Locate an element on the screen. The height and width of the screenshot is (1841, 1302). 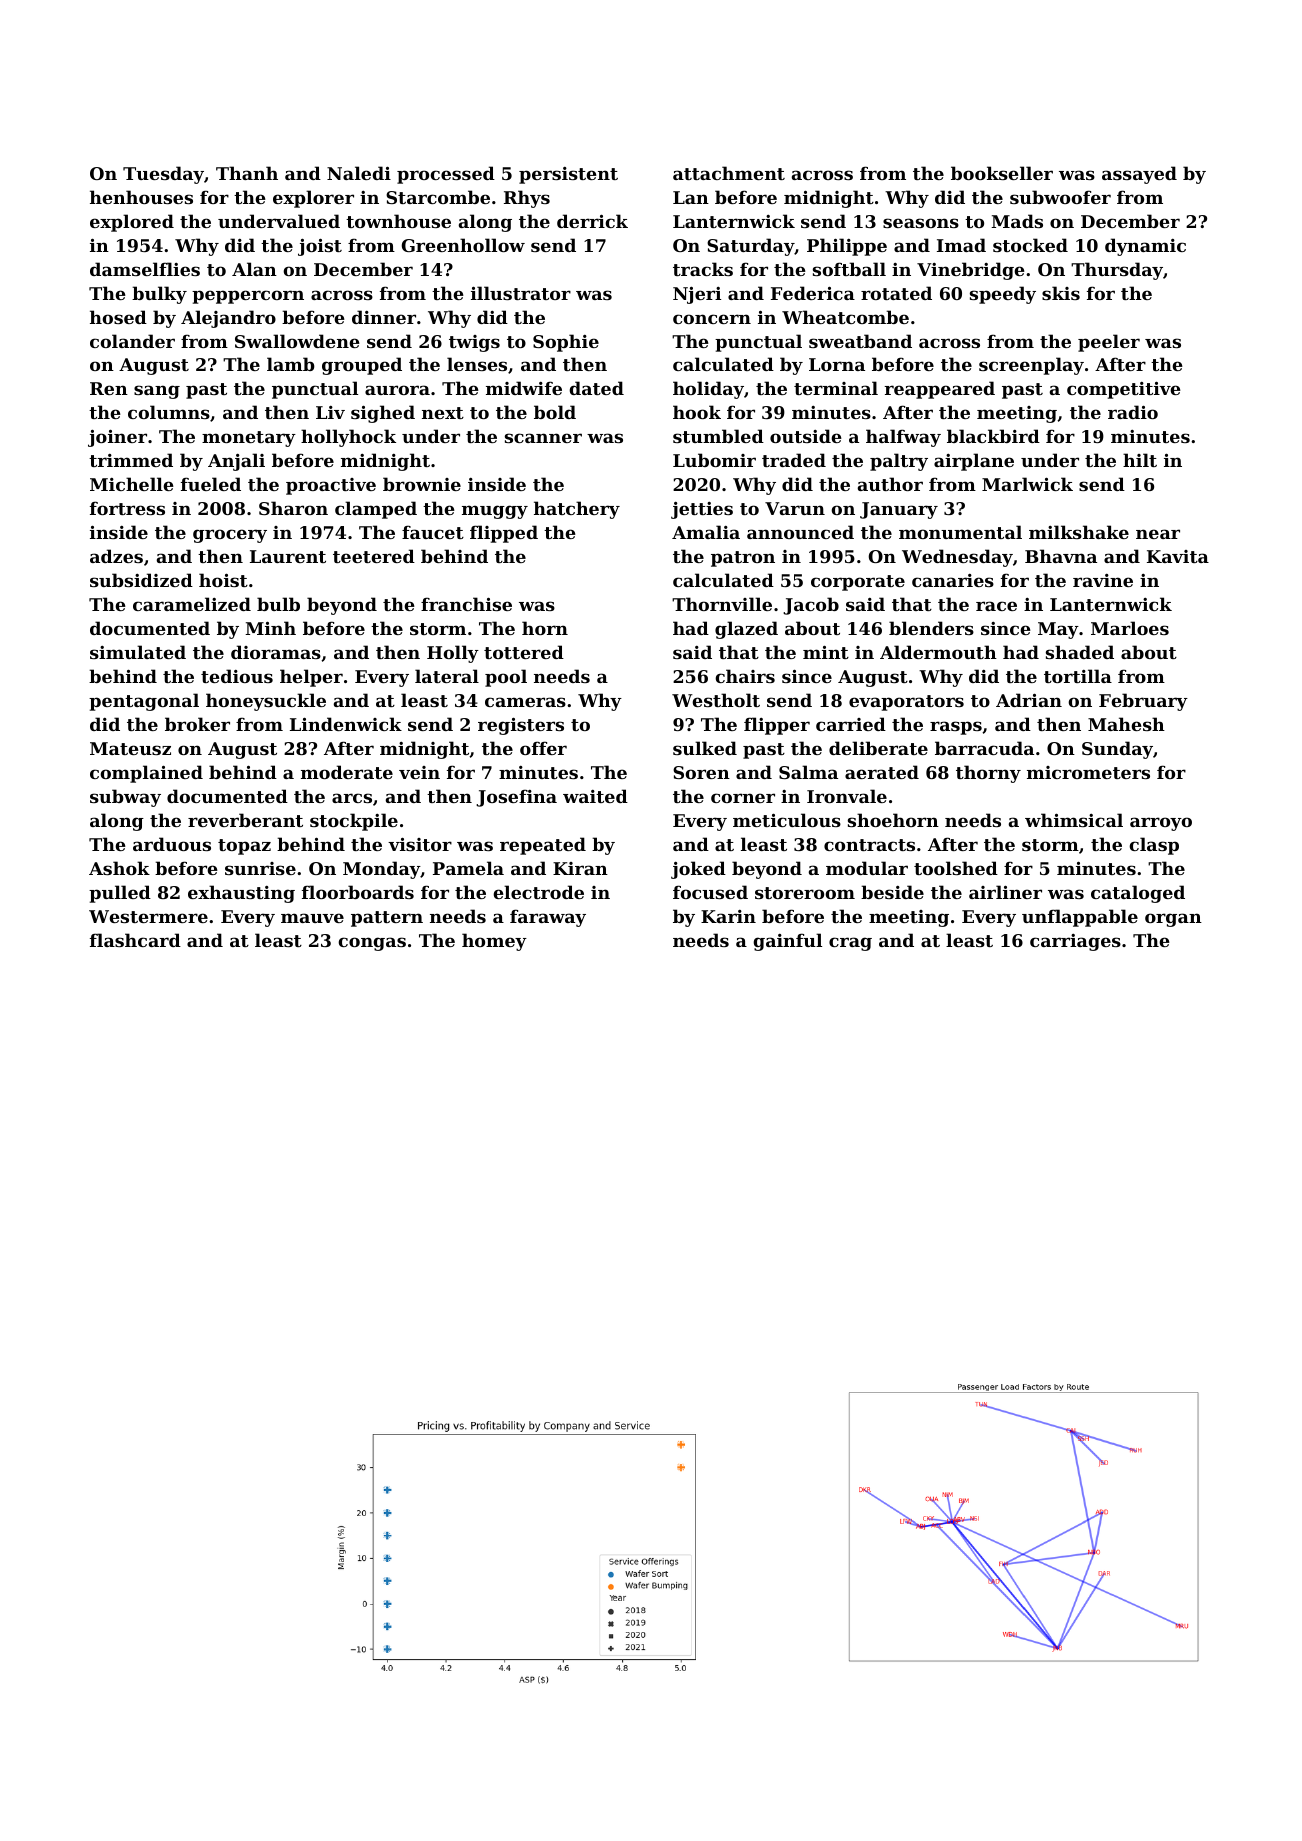
Kavita is located at coordinates (1178, 556).
